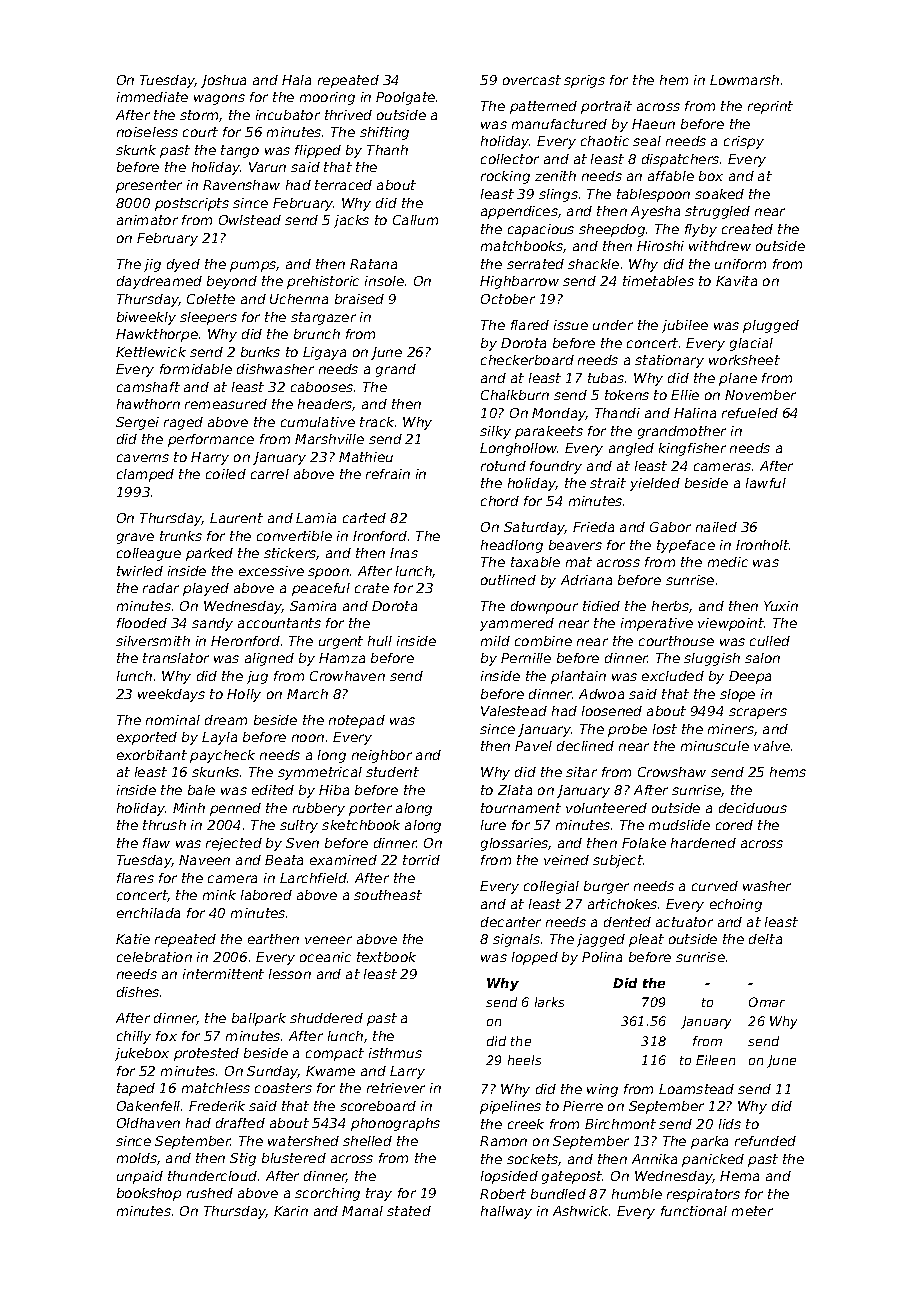 The width and height of the screenshot is (924, 1308). Describe the element at coordinates (153, 641) in the screenshot. I see `silversmith` at that location.
